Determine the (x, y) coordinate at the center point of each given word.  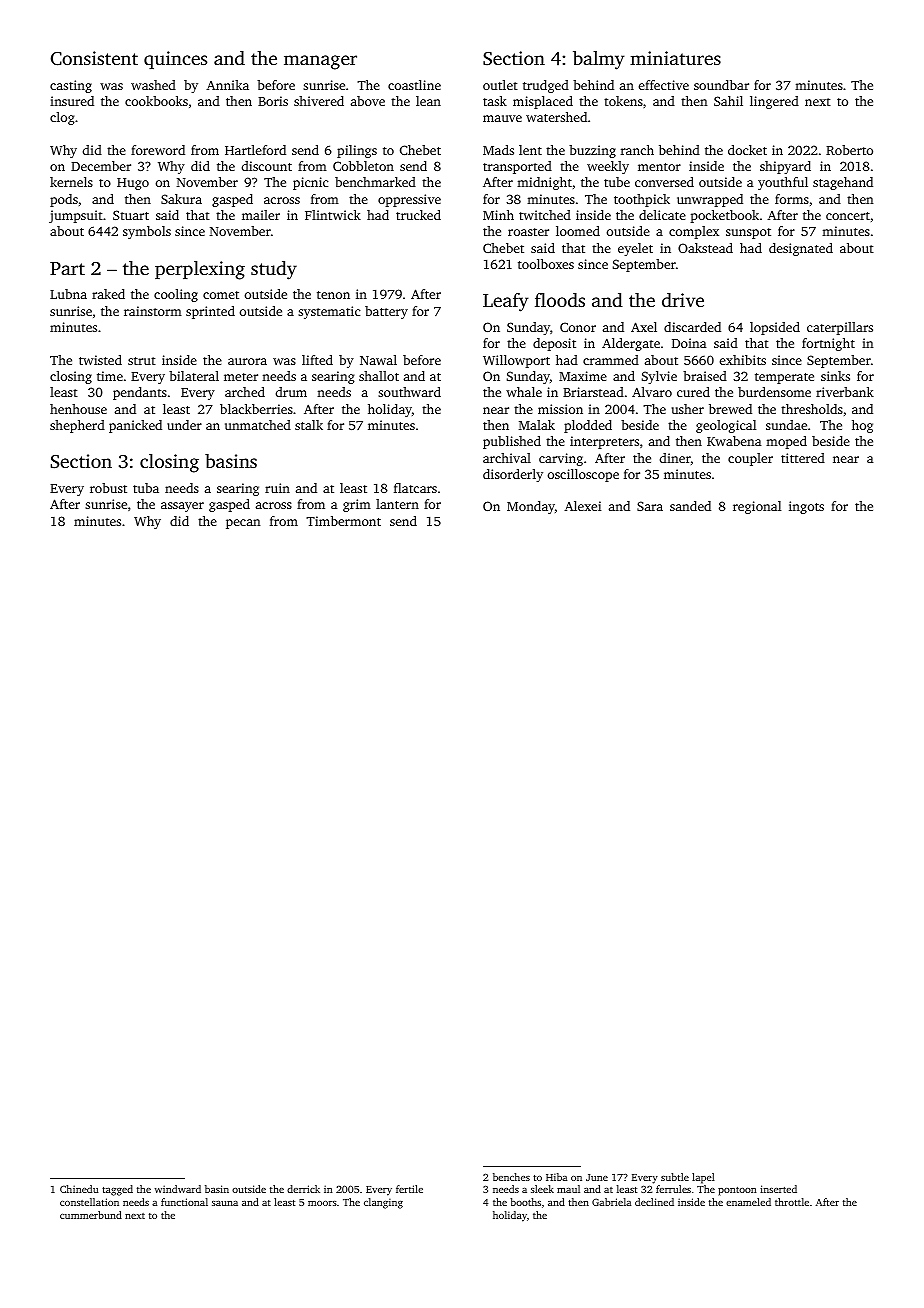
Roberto (849, 150)
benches (511, 1177)
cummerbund (91, 1215)
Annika (227, 85)
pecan (243, 524)
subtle (675, 1177)
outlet (500, 85)
